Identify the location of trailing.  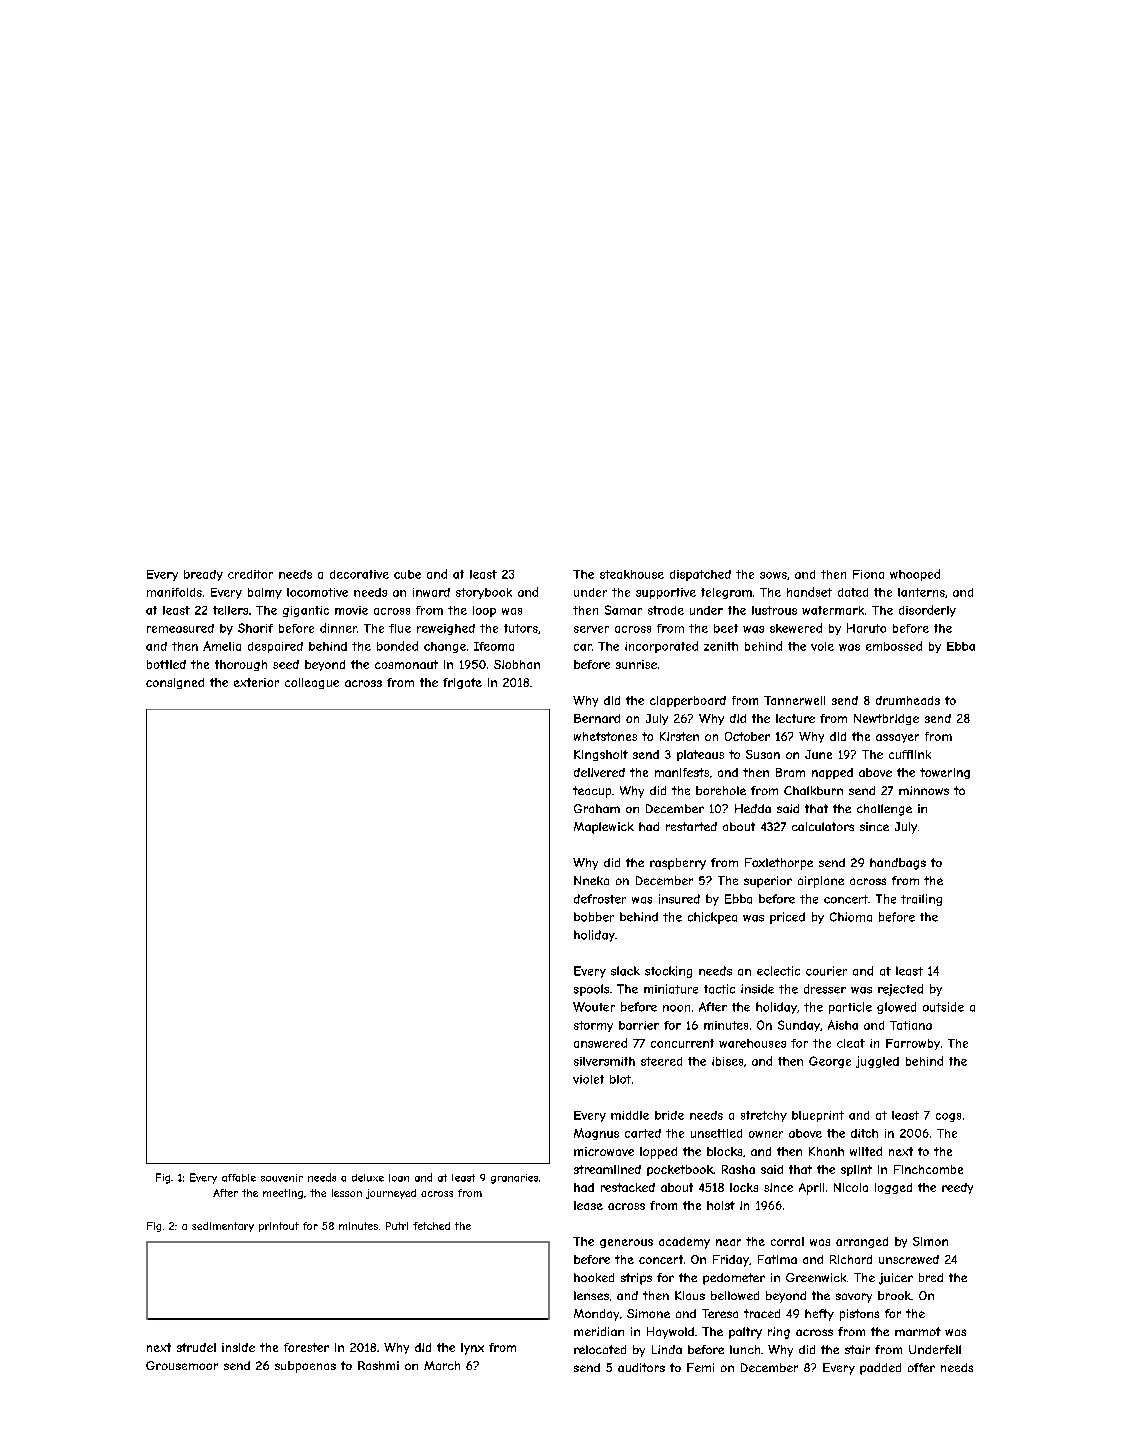
(921, 900).
